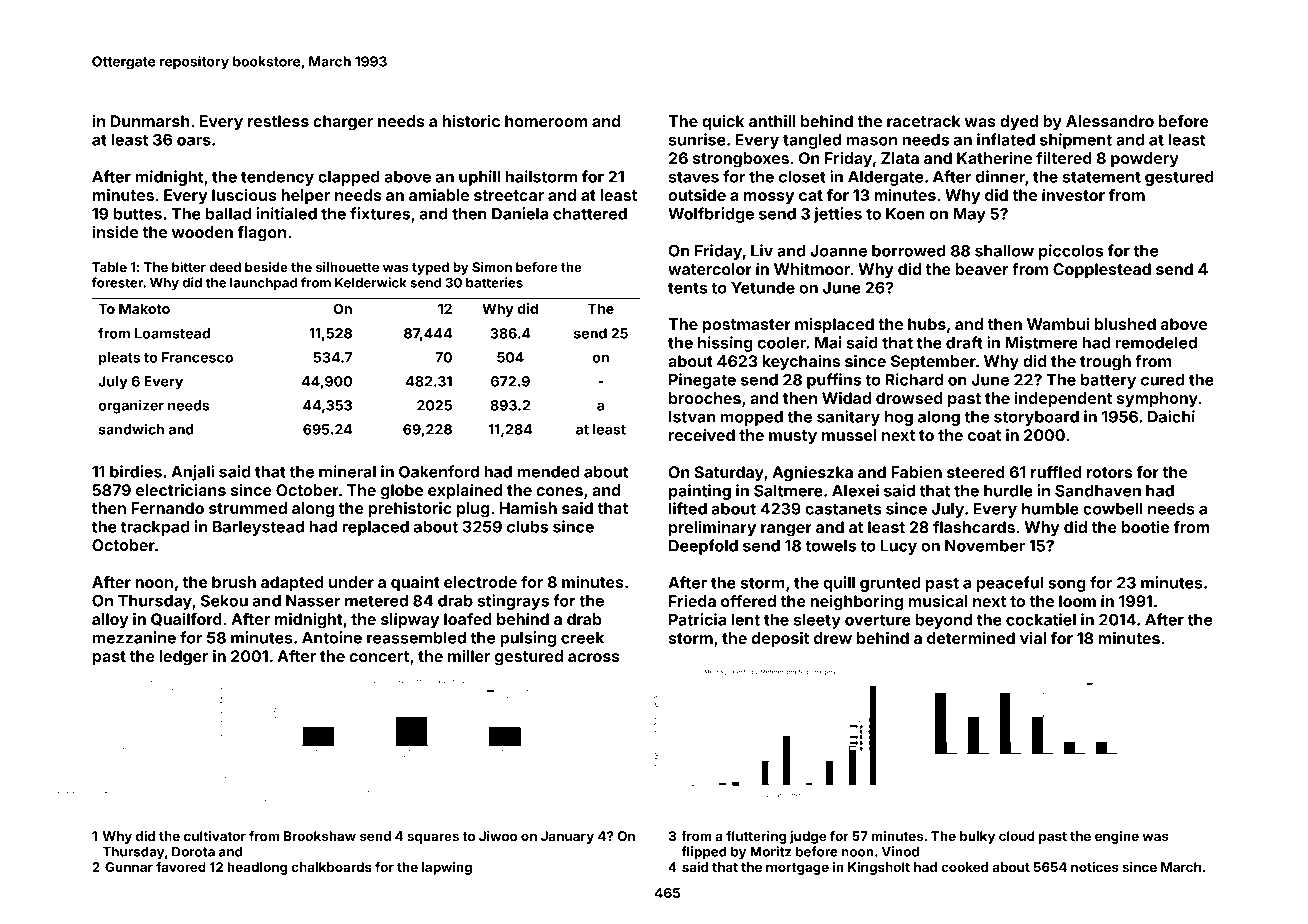 Image resolution: width=1308 pixels, height=924 pixels. Describe the element at coordinates (546, 121) in the image. I see `homeroom` at that location.
